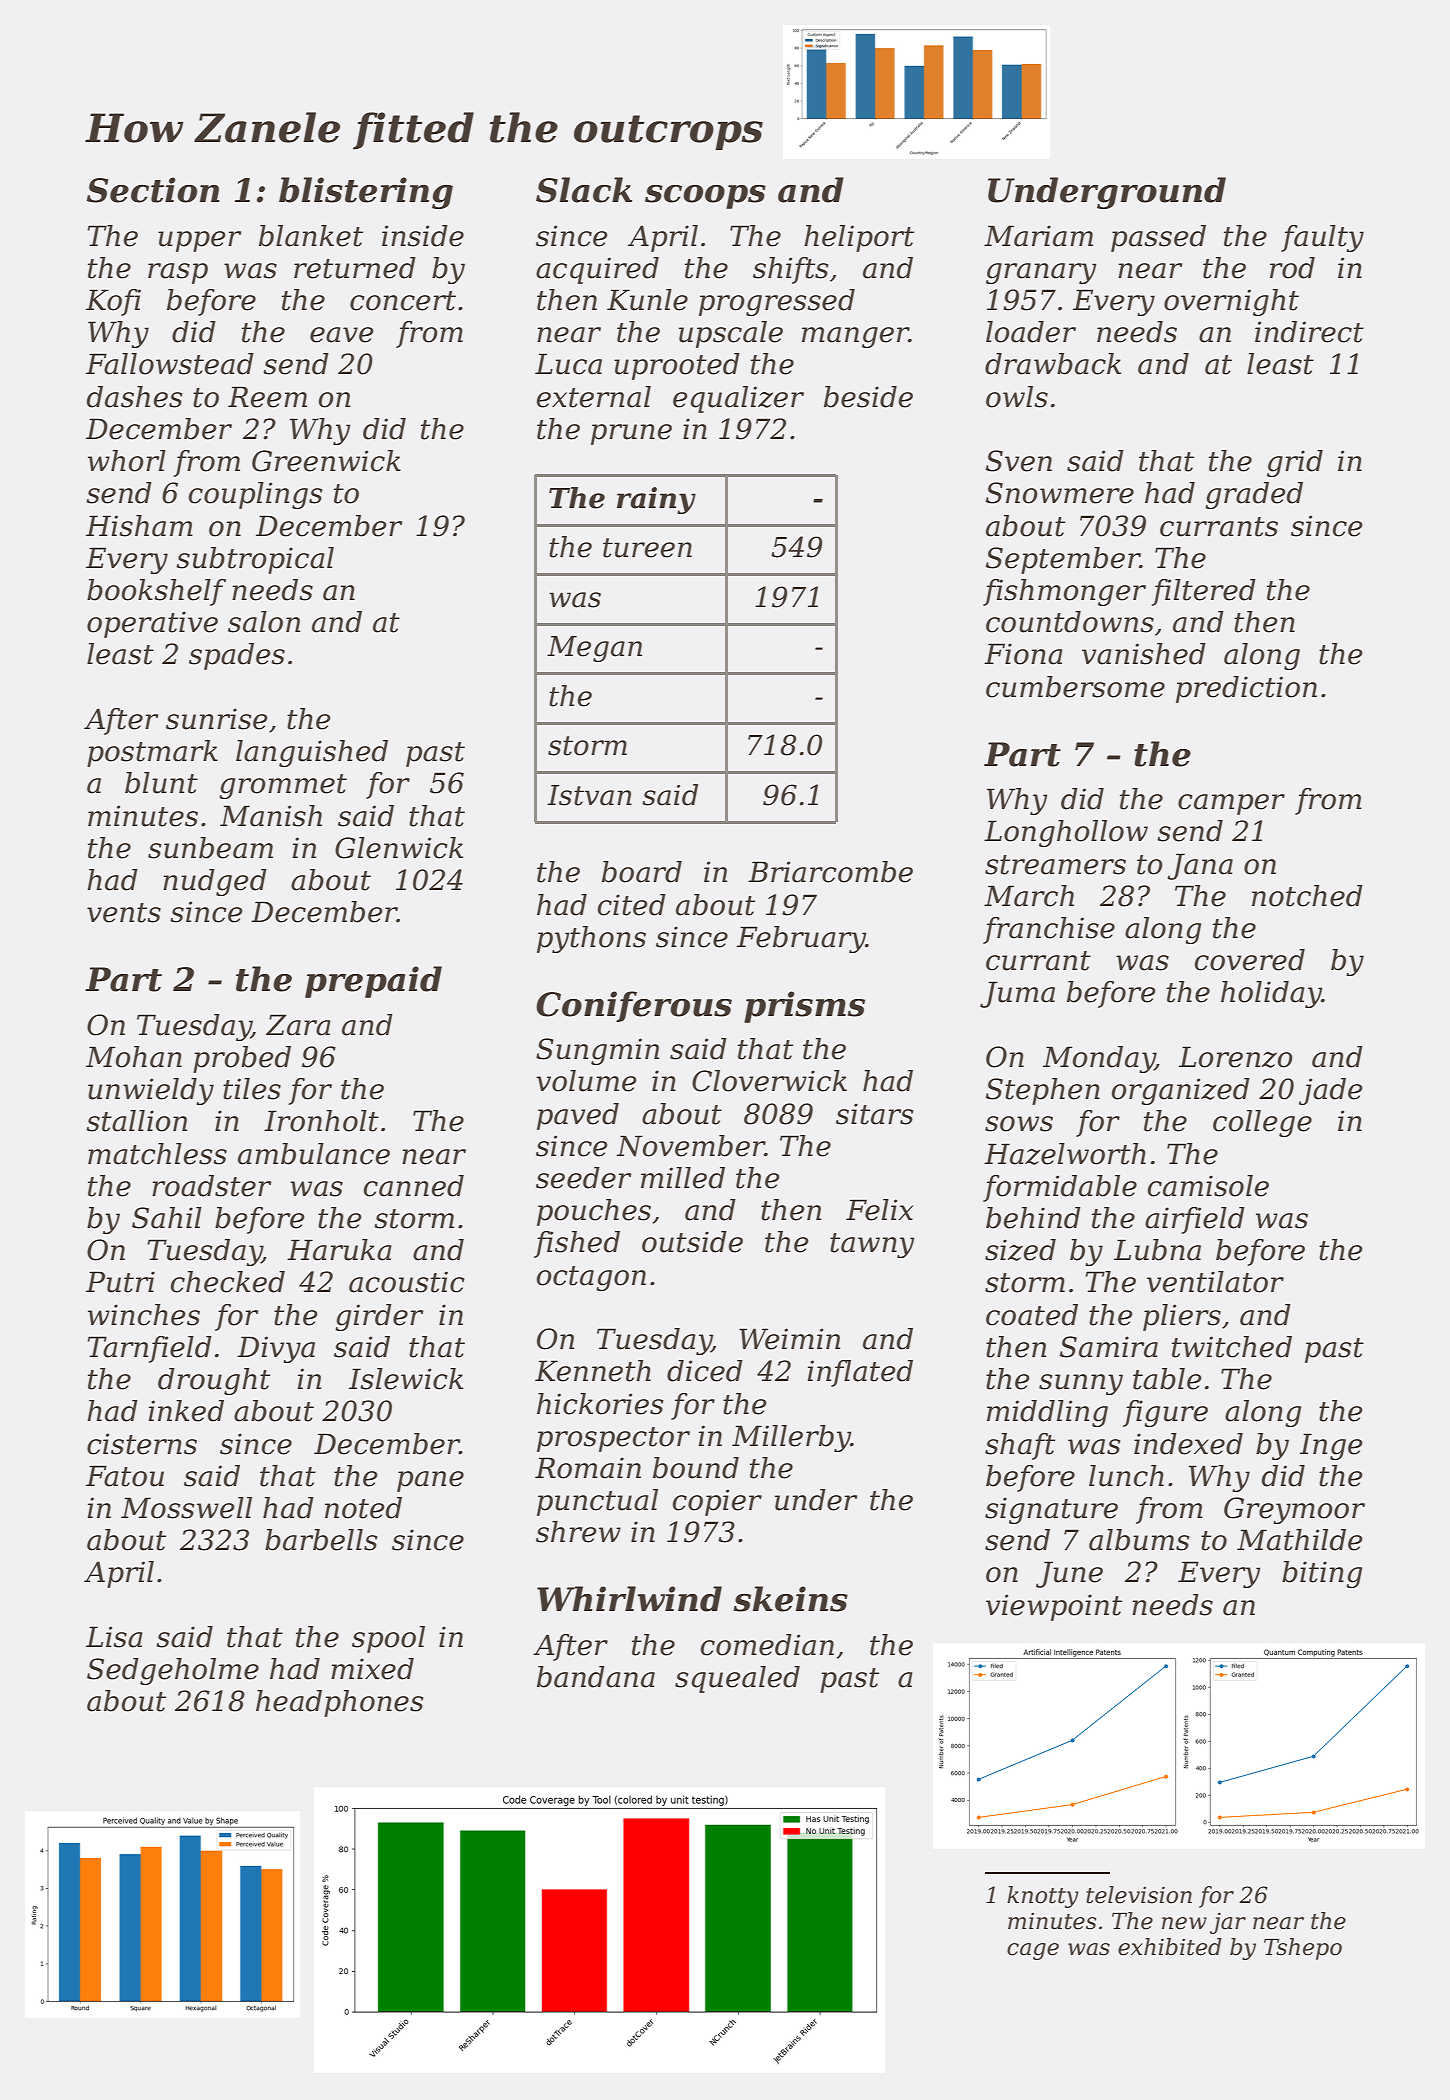 Image resolution: width=1450 pixels, height=2100 pixels. What do you see at coordinates (872, 1245) in the image?
I see `tawny` at bounding box center [872, 1245].
